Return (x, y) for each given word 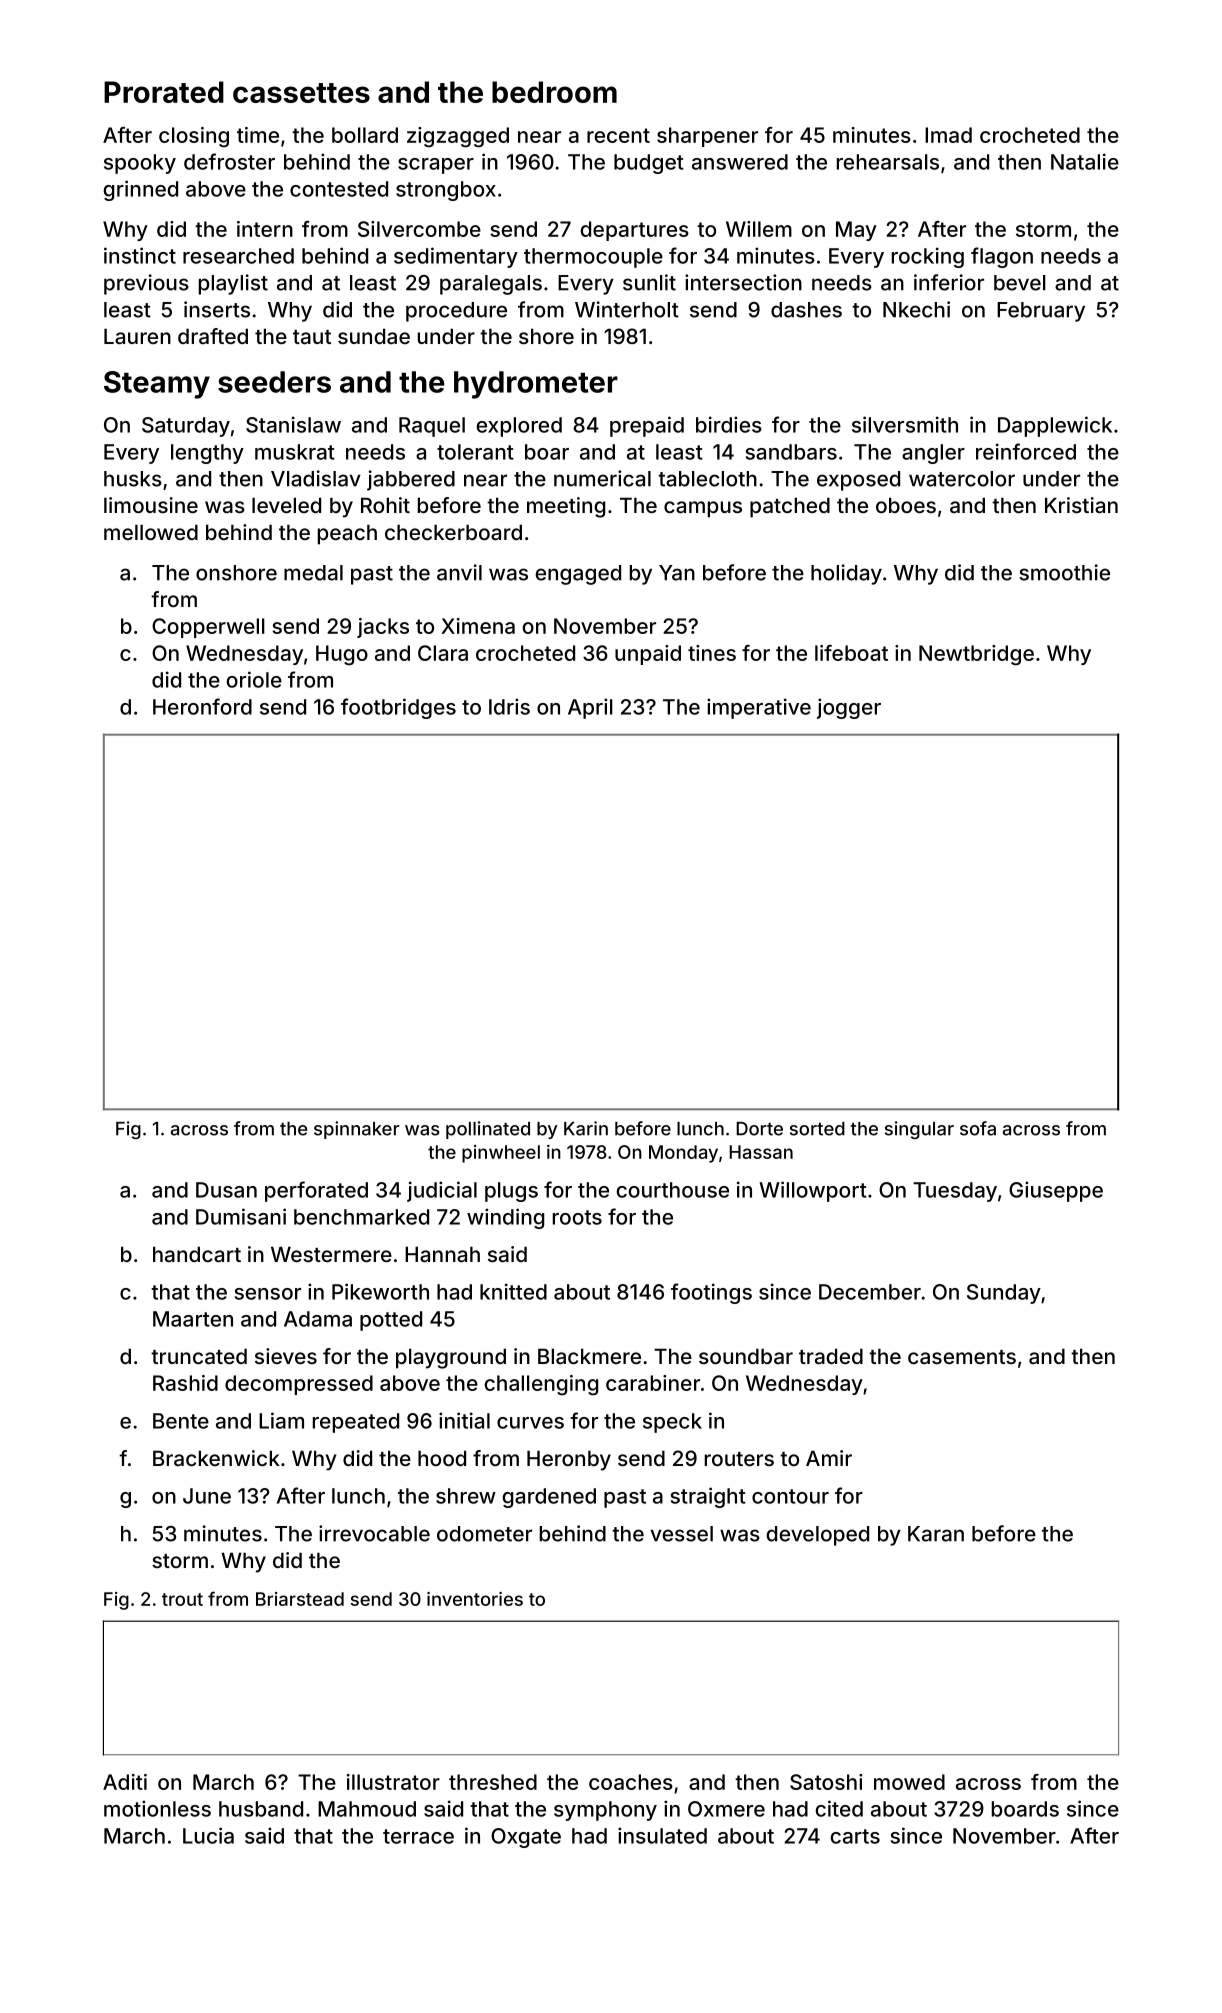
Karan (936, 1534)
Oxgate (526, 1838)
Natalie (1085, 161)
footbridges (398, 708)
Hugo (342, 655)
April (590, 708)
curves (530, 1423)
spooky (140, 164)
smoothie (1064, 572)
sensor (268, 1294)
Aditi (125, 1782)
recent (618, 135)
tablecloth (707, 479)
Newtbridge (976, 655)
